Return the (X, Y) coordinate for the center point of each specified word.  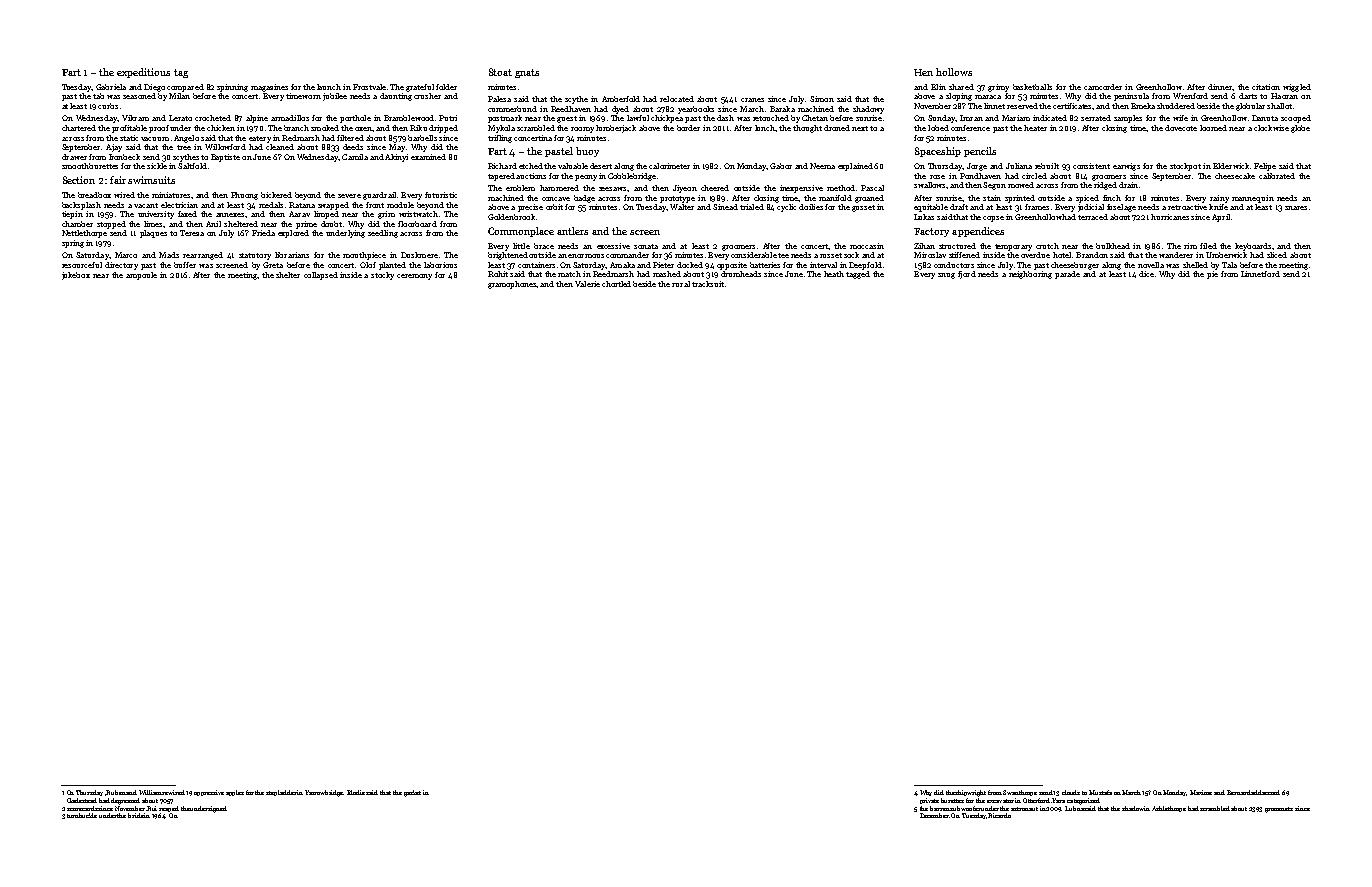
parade (1067, 275)
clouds (1071, 792)
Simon (822, 99)
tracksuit (708, 284)
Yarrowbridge (324, 793)
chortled (616, 284)
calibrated (1277, 176)
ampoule (141, 276)
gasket (412, 793)
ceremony (414, 277)
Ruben (116, 792)
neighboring (1030, 275)
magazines (269, 88)
